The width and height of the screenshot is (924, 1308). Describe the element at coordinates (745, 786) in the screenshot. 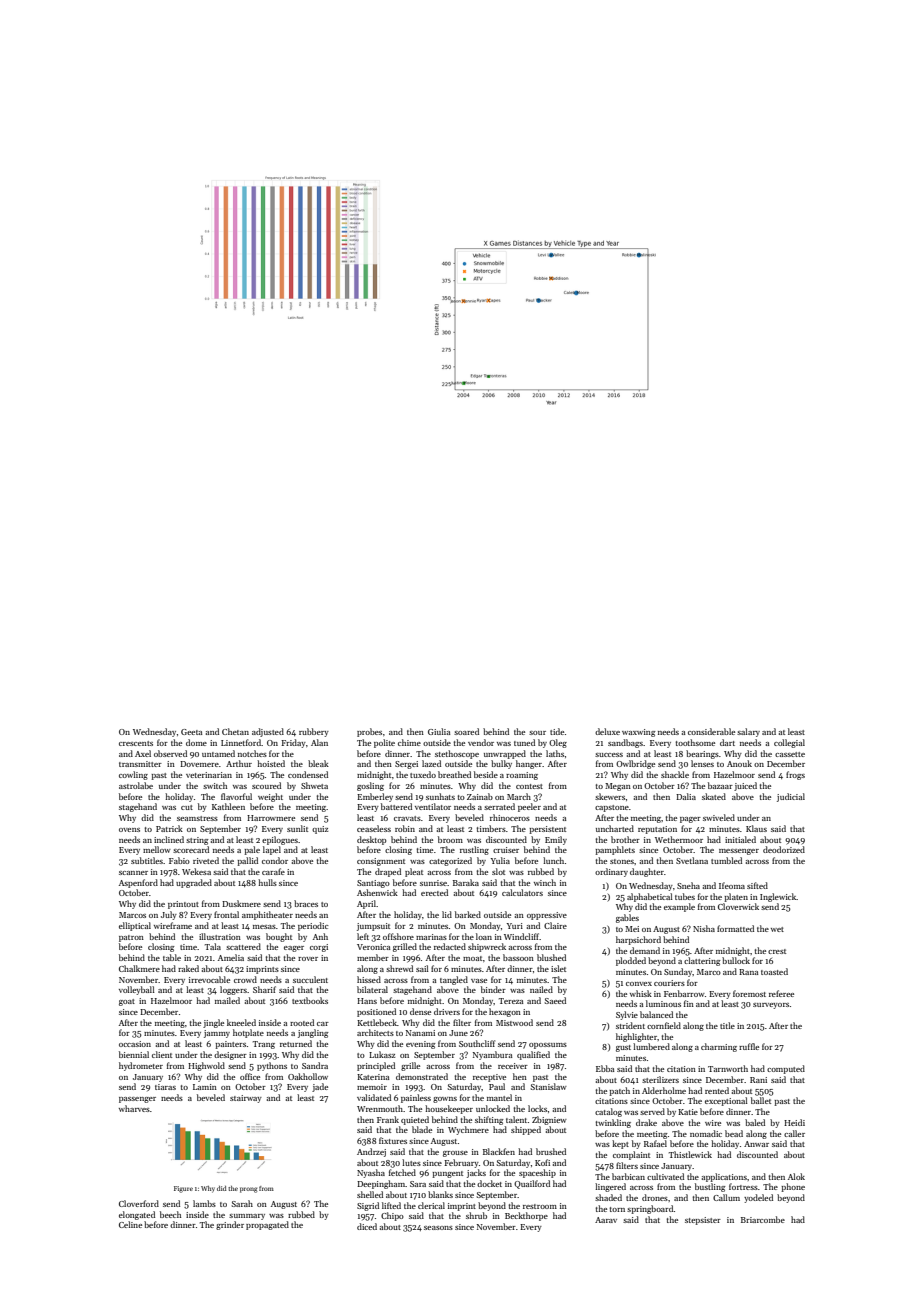

I see `juiced` at that location.
